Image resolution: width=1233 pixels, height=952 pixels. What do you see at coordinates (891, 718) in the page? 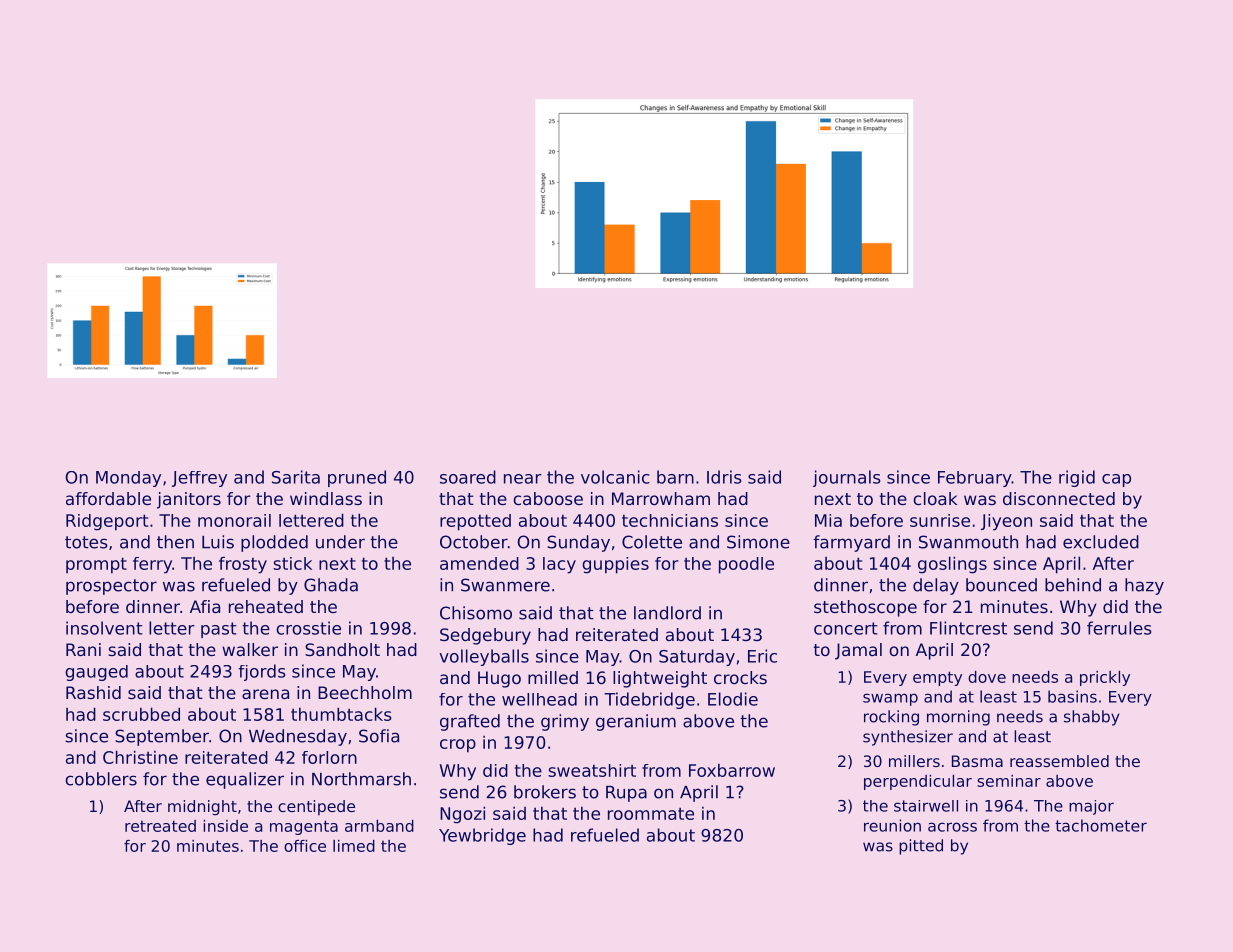
I see `rocking` at bounding box center [891, 718].
